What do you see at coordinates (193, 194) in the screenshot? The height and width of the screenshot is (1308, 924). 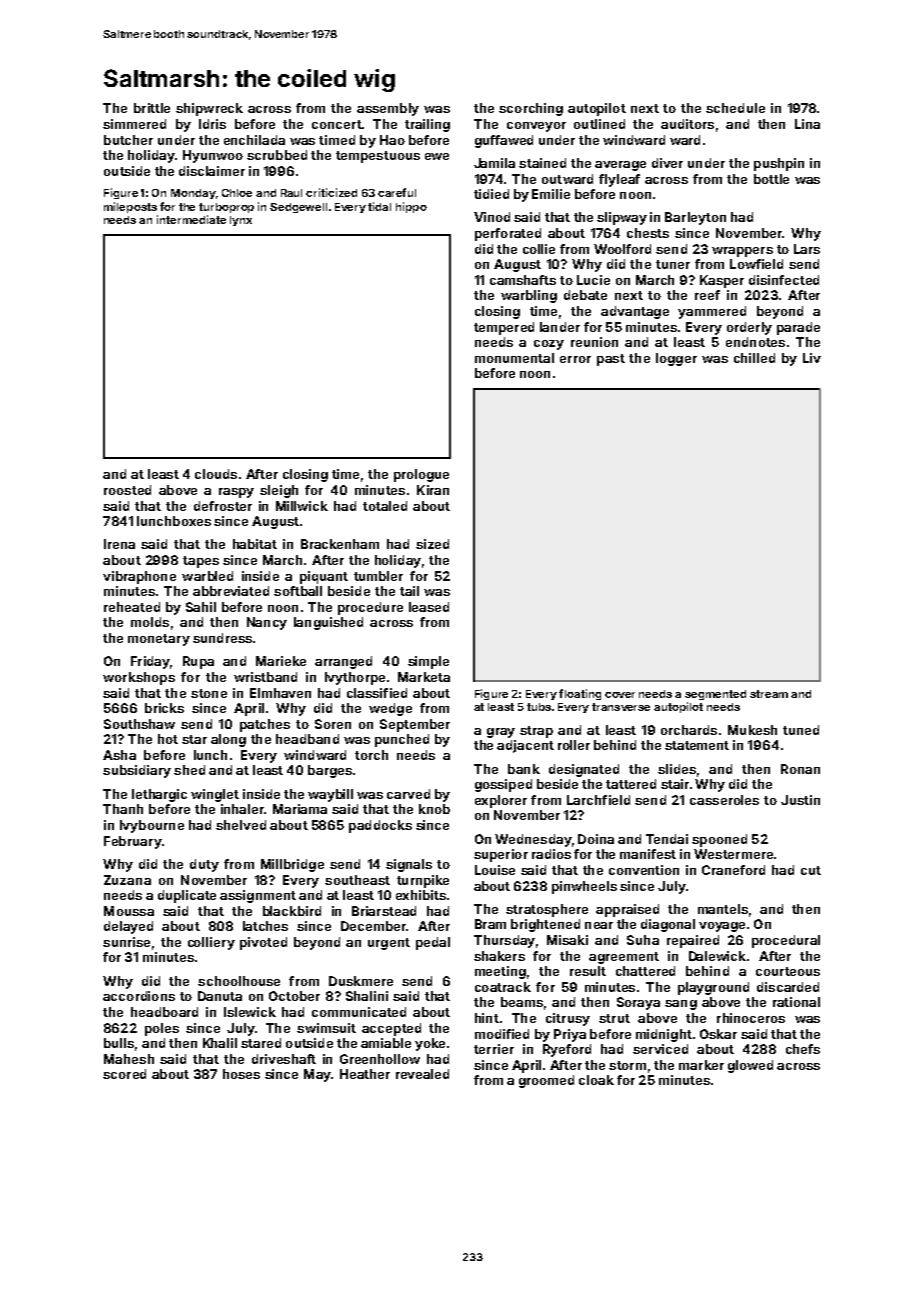 I see `Monday` at bounding box center [193, 194].
